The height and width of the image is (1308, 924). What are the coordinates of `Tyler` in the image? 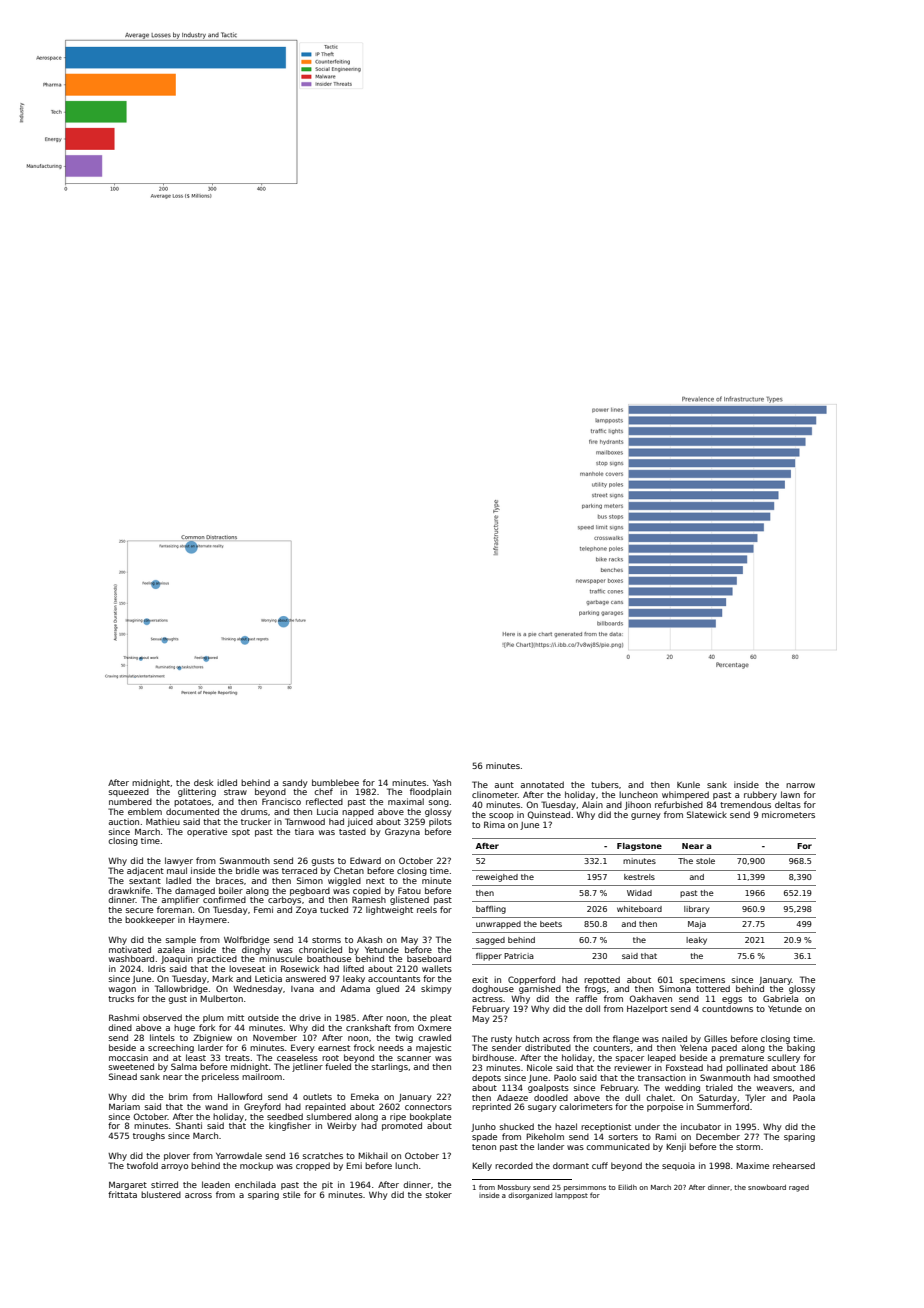 It's located at (755, 1098).
